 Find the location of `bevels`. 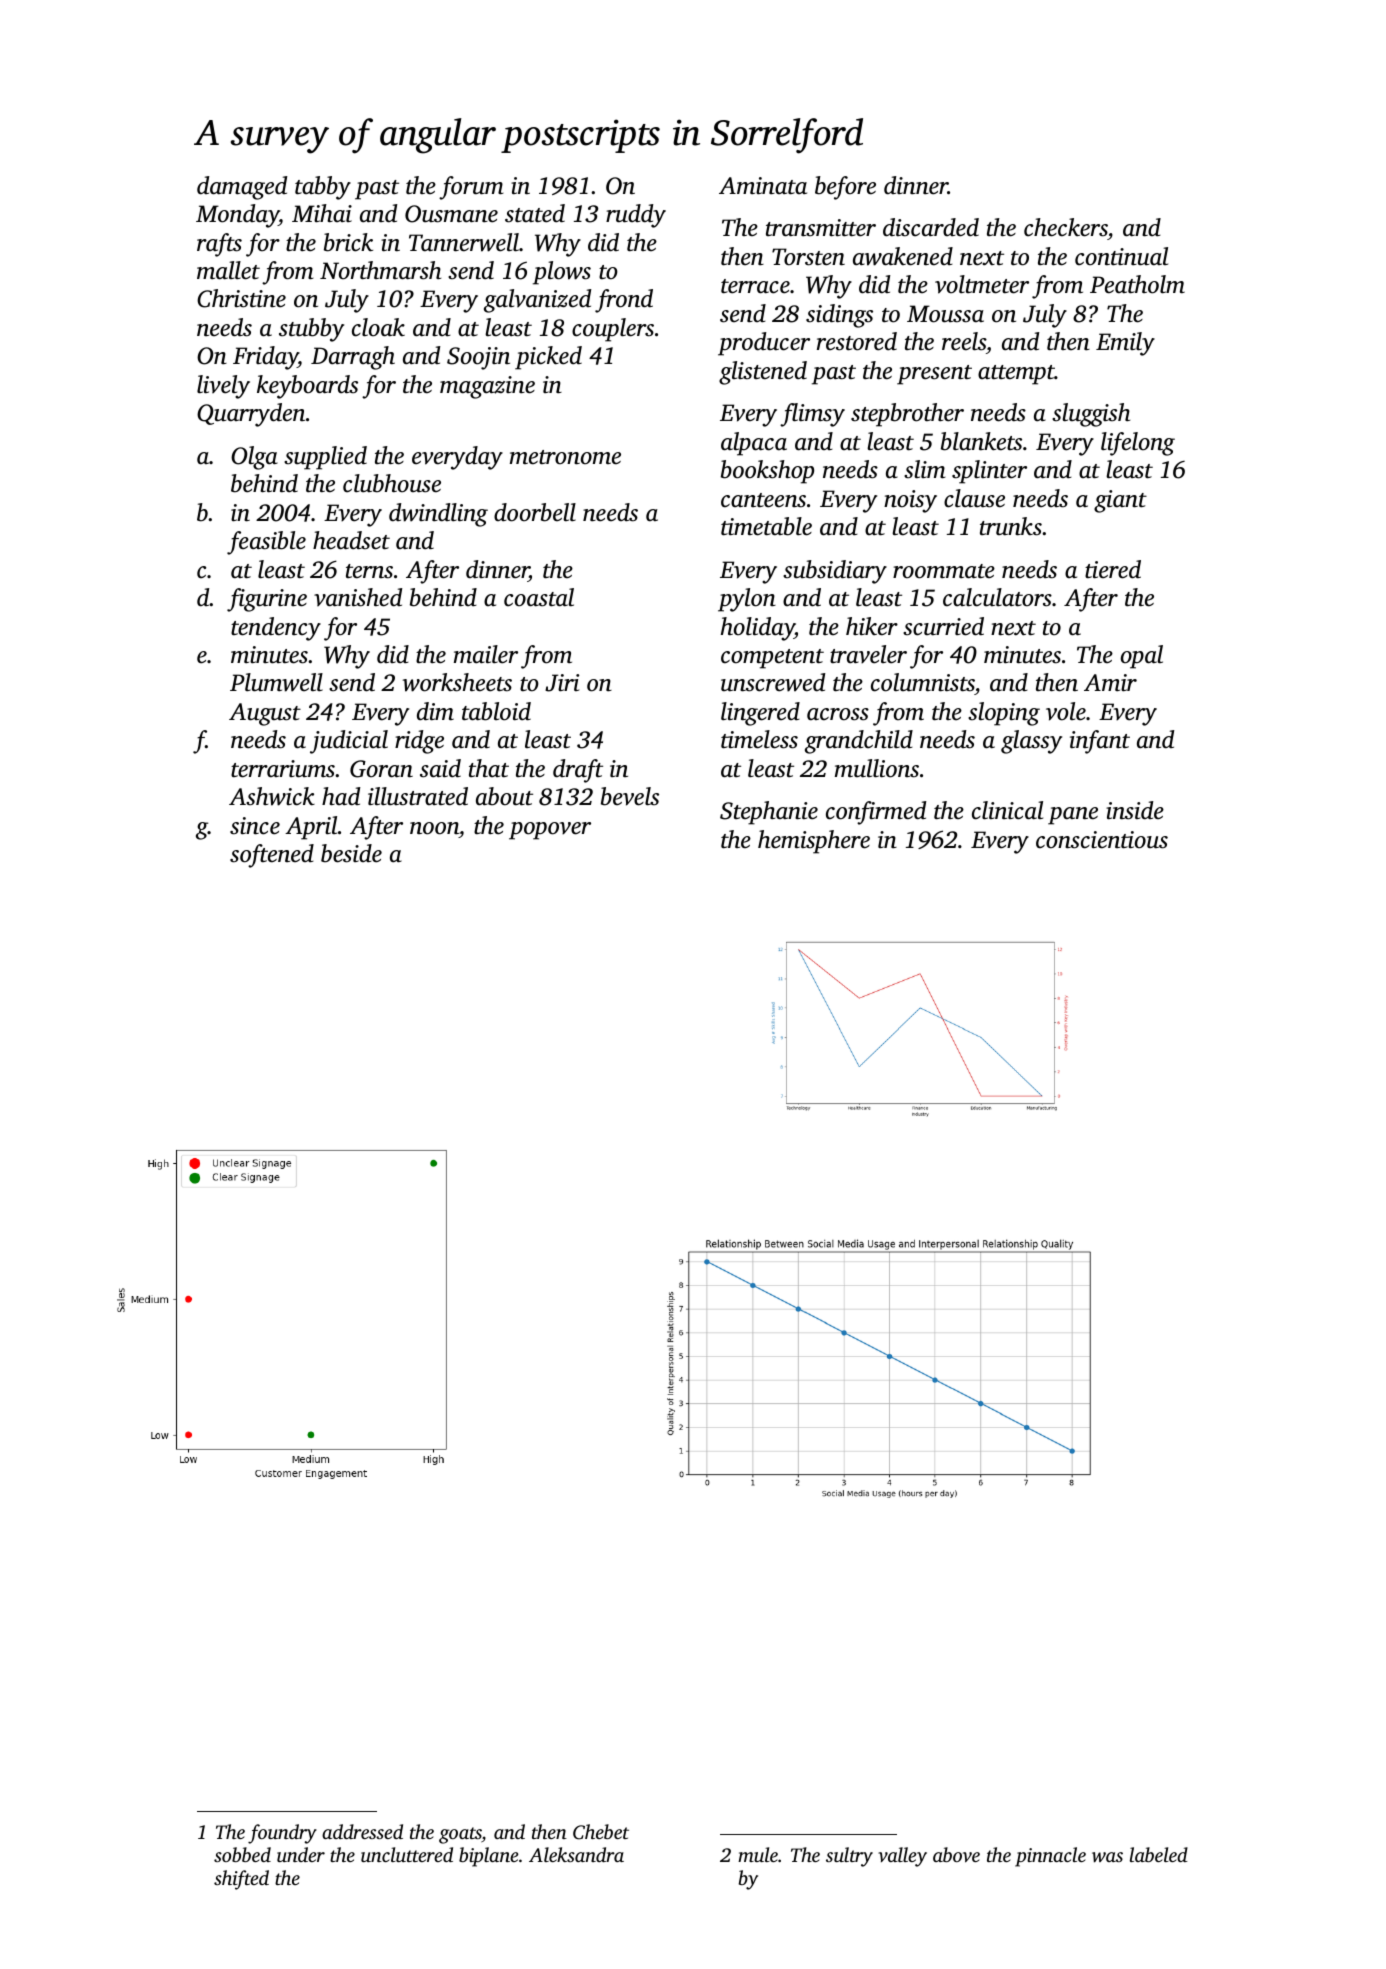

bevels is located at coordinates (630, 796).
